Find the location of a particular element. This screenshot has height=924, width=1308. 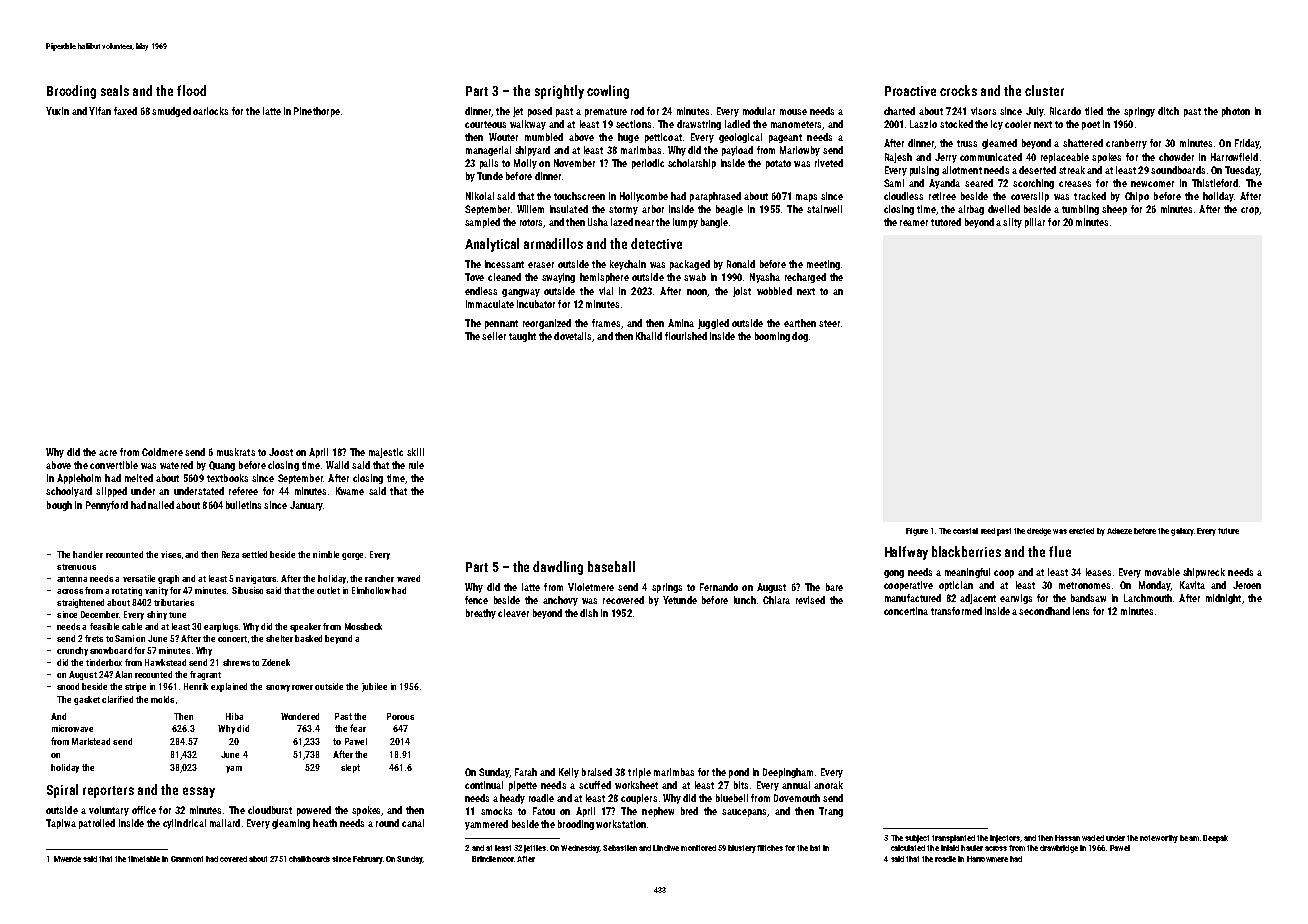

sprightly is located at coordinates (559, 92).
